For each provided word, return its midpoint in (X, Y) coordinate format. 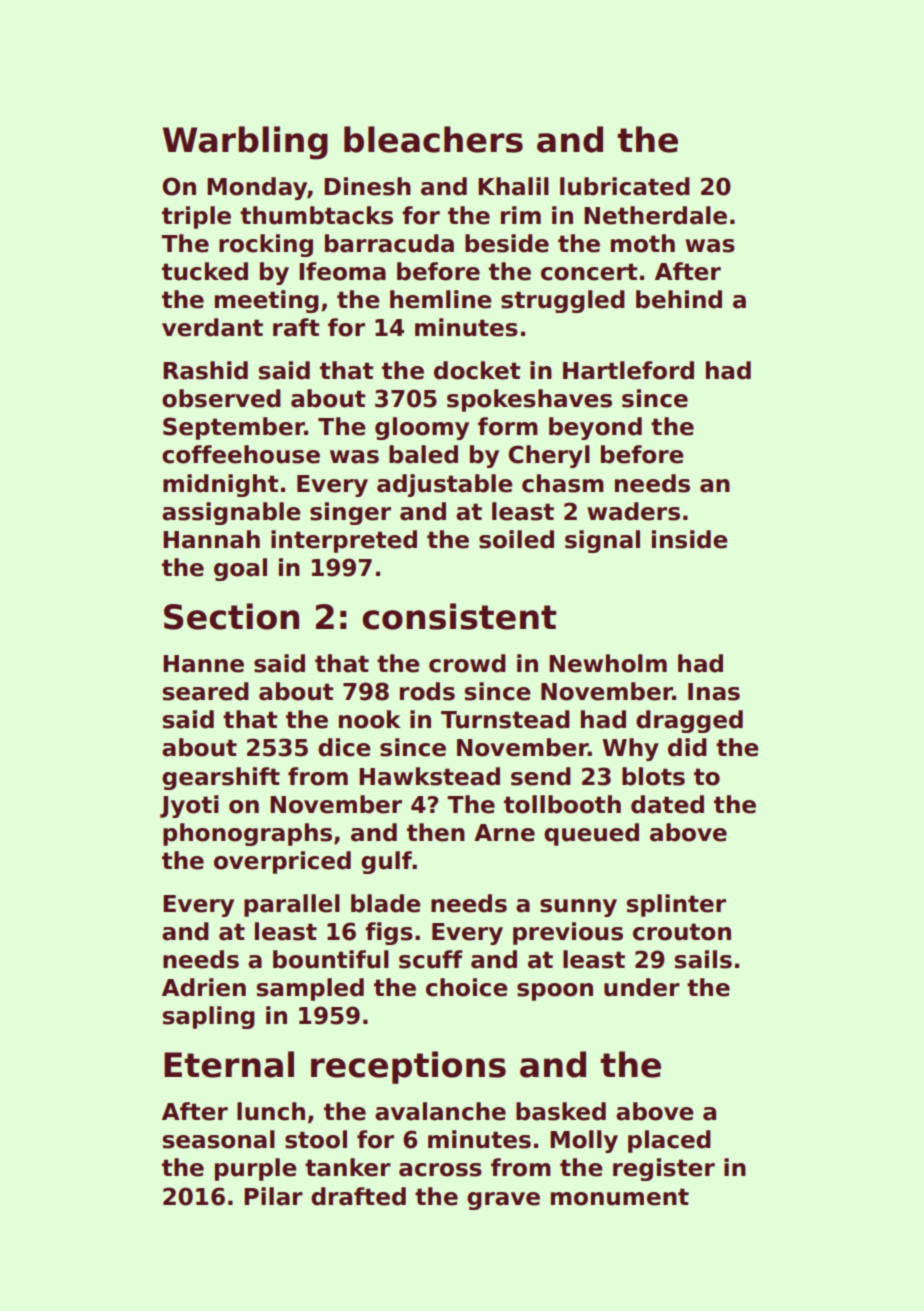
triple (196, 217)
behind (679, 299)
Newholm (608, 663)
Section (231, 616)
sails (703, 959)
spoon (555, 992)
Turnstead (505, 719)
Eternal (229, 1064)
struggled (563, 301)
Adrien (204, 987)
